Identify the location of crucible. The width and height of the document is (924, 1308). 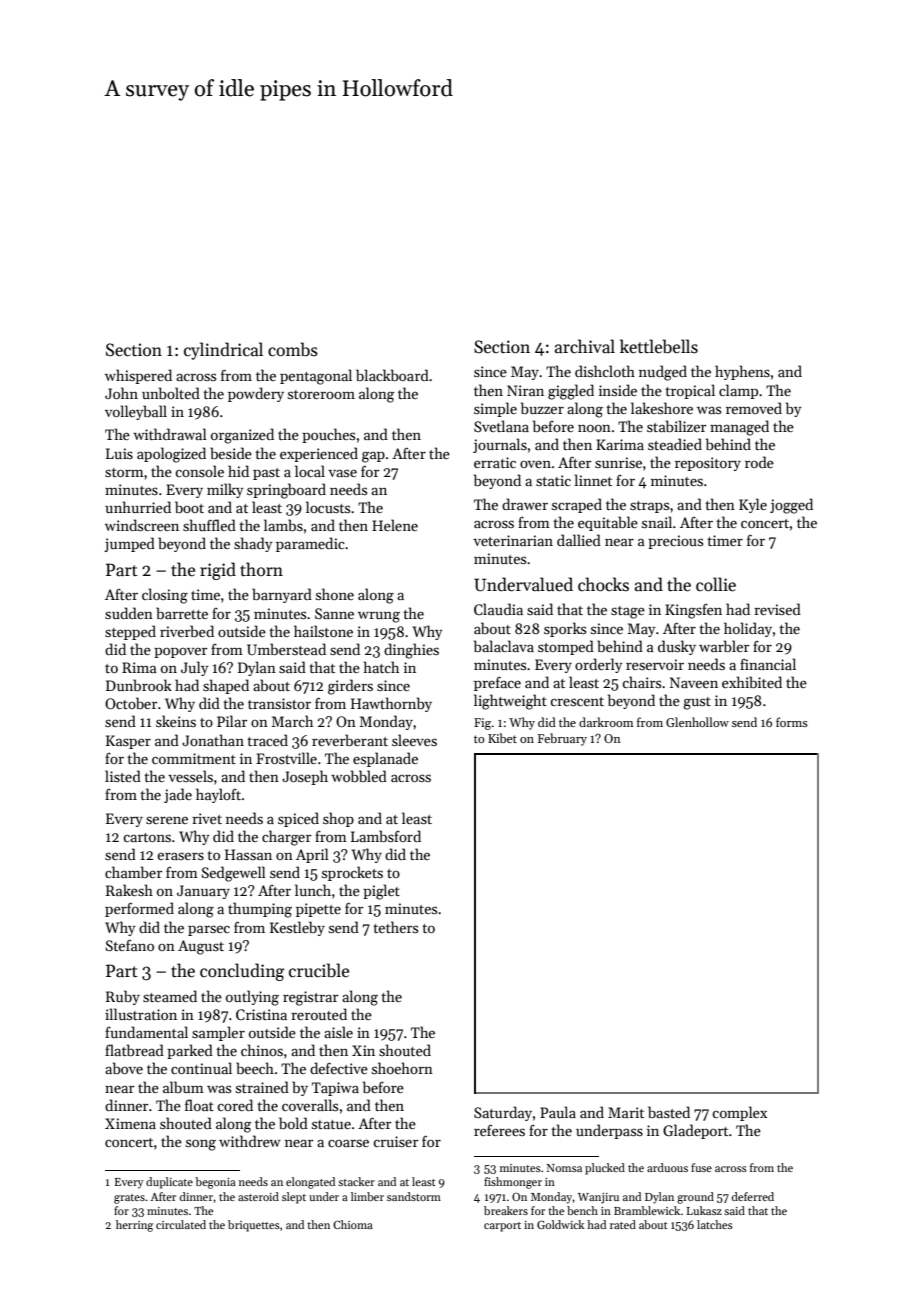
(319, 970).
